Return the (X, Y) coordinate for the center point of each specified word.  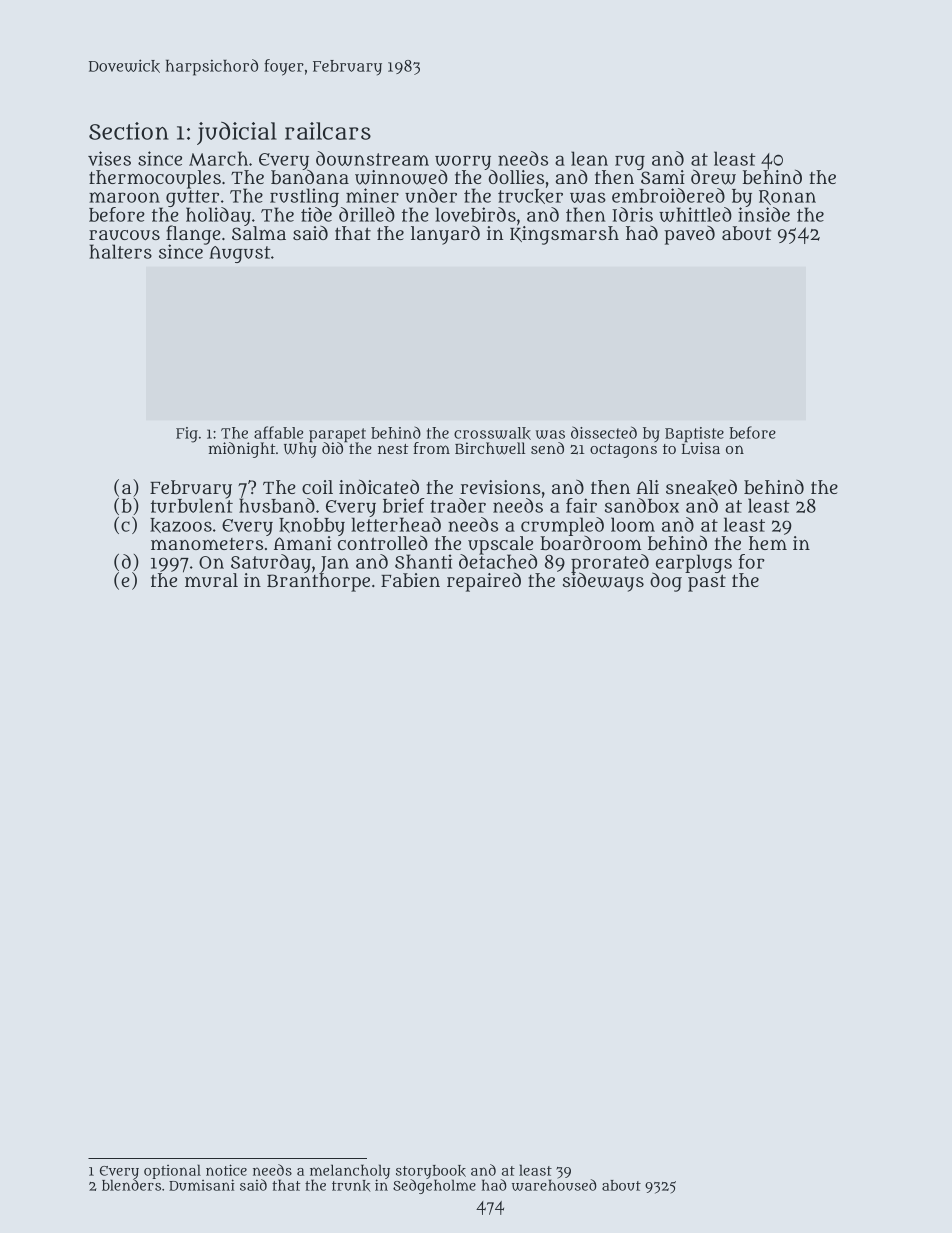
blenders (131, 1185)
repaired (484, 582)
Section (129, 131)
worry (463, 162)
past (707, 583)
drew (713, 177)
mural (211, 580)
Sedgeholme (434, 1186)
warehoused (554, 1185)
